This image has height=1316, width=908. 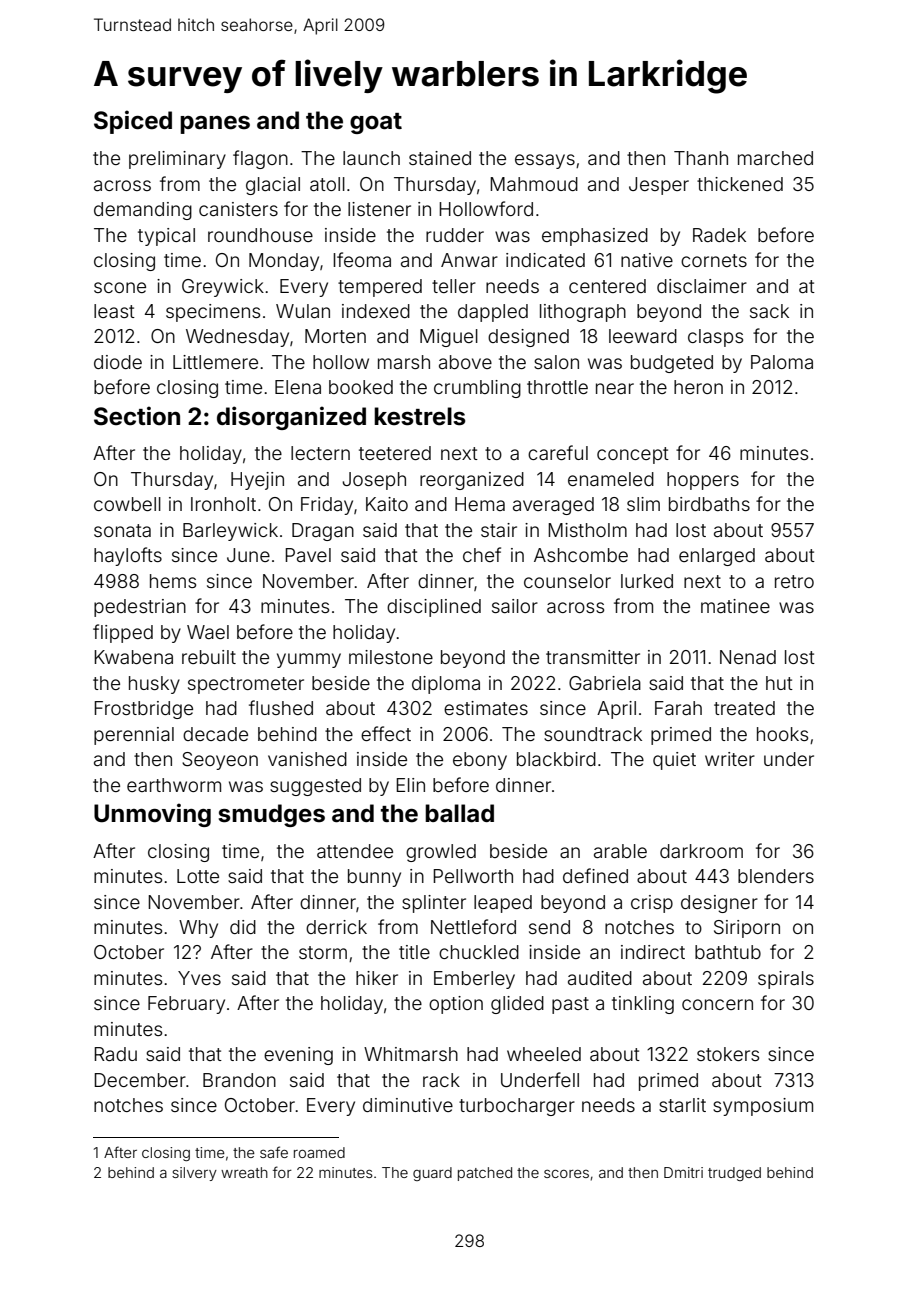 What do you see at coordinates (432, 1174) in the image?
I see `guard` at bounding box center [432, 1174].
